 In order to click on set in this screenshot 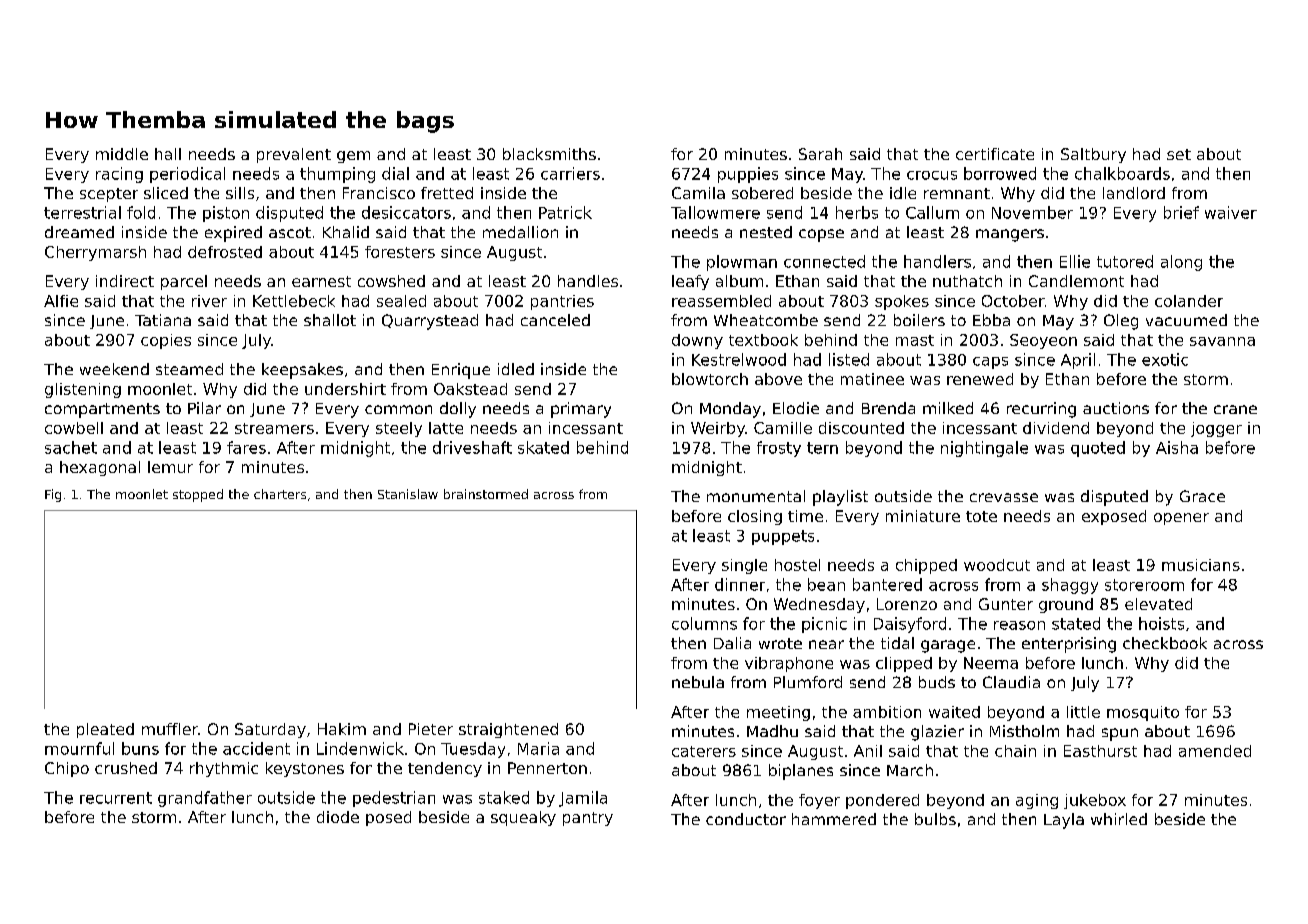, I will do `click(1179, 154)`.
